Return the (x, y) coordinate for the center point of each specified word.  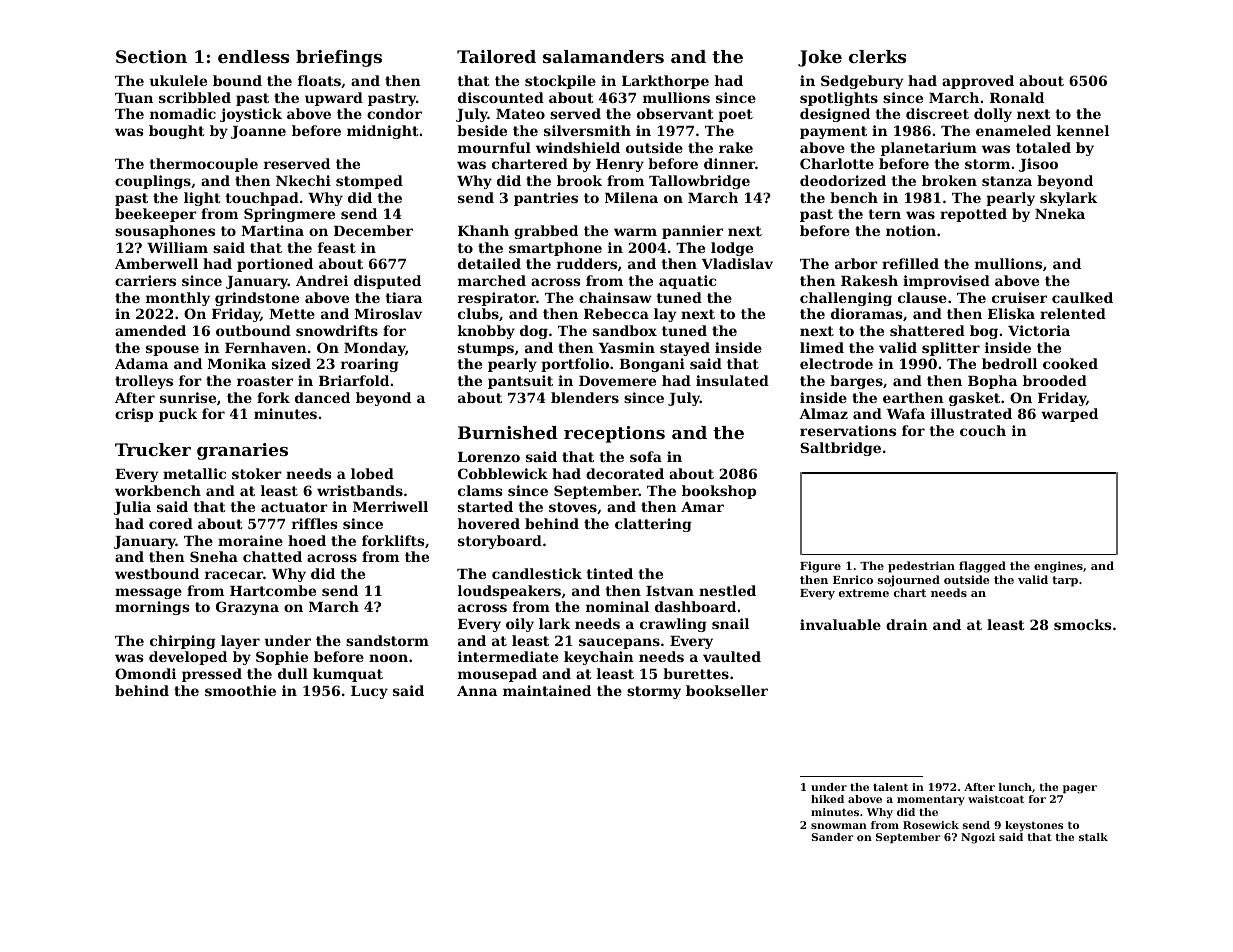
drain (907, 624)
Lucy (369, 692)
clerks (877, 56)
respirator (497, 299)
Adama (141, 363)
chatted (272, 556)
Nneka (1060, 213)
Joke (820, 58)
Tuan (134, 98)
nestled (727, 590)
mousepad (497, 675)
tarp (1065, 581)
